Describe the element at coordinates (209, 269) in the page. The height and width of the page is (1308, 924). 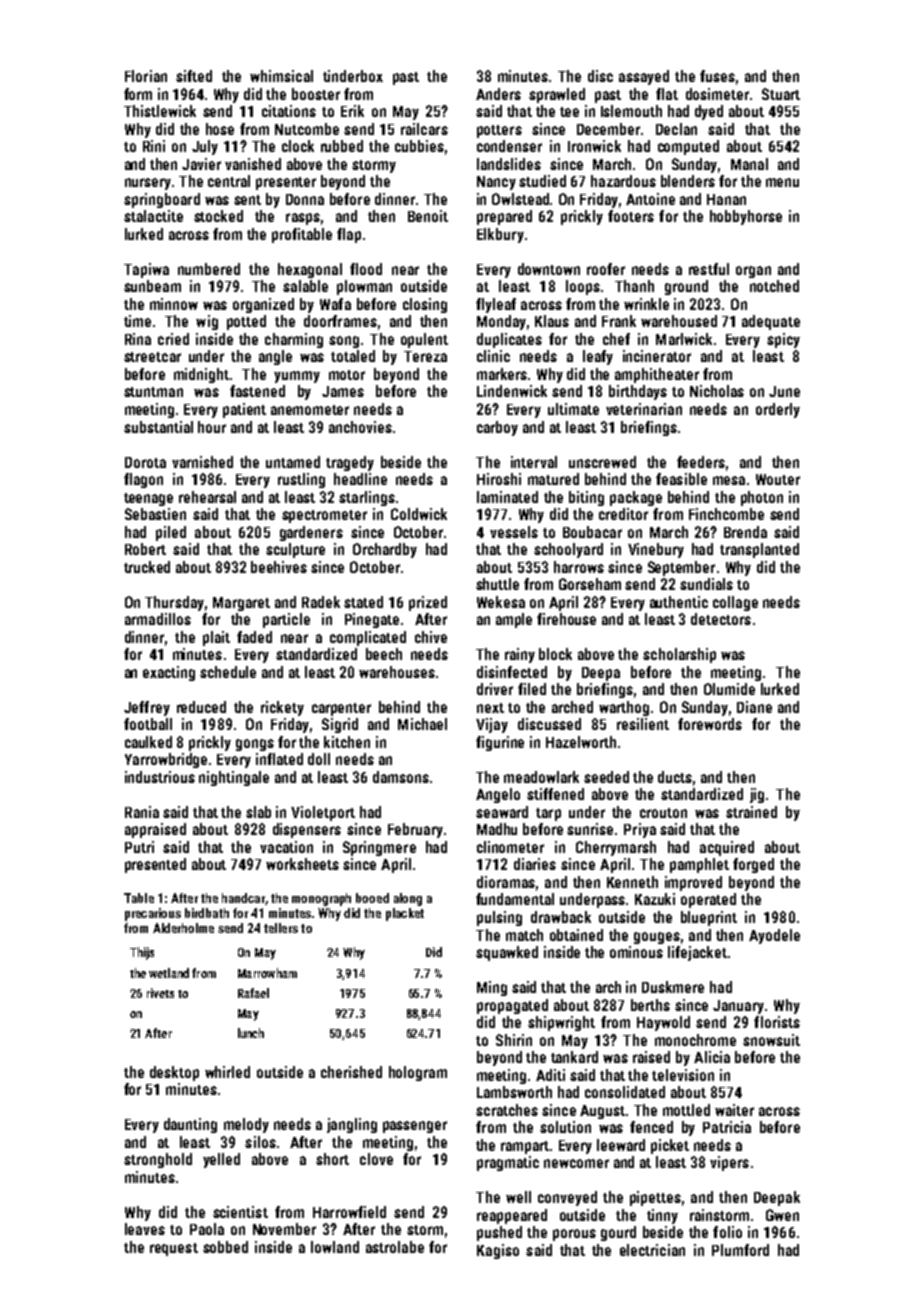
I see `numbered` at that location.
